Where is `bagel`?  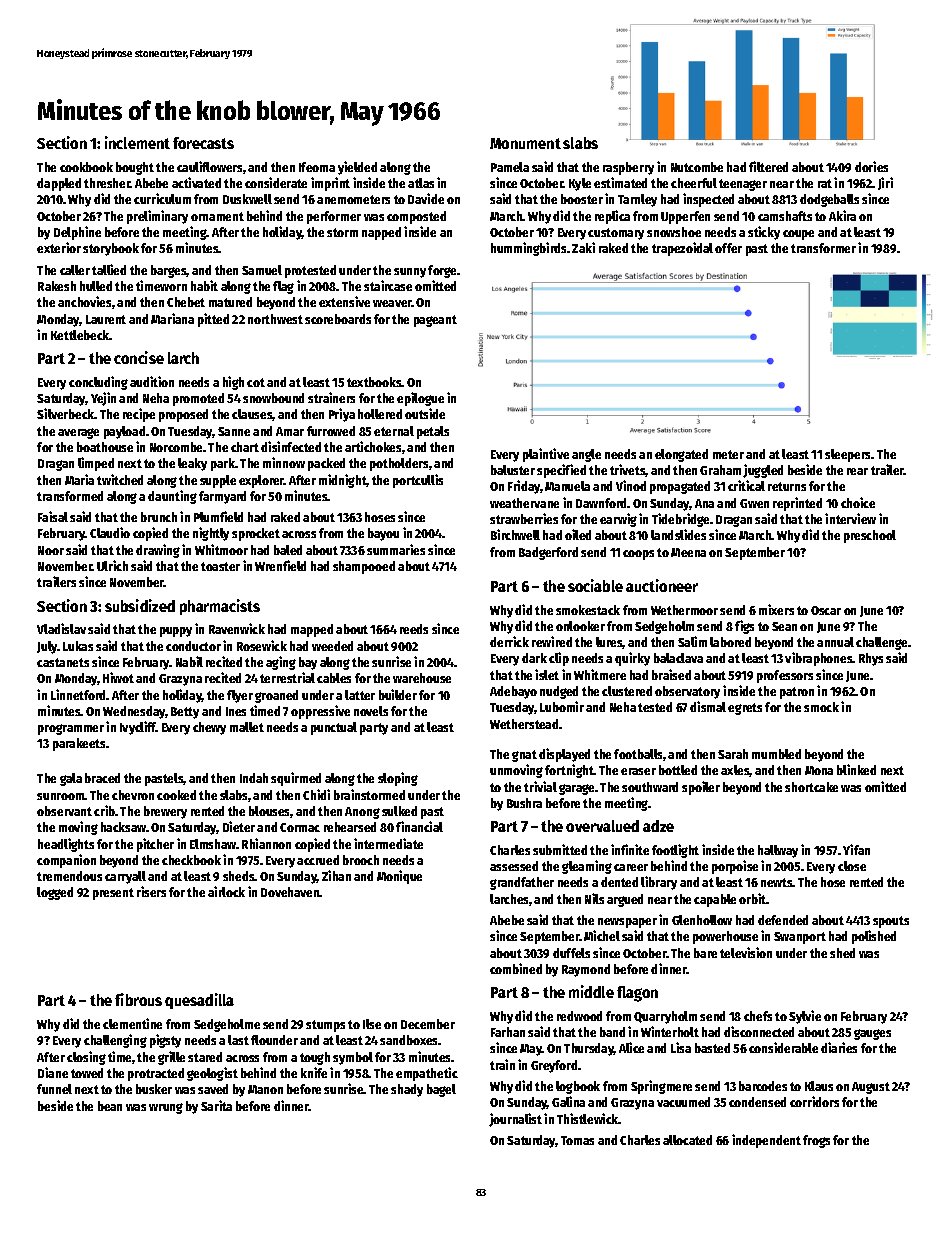
bagel is located at coordinates (441, 1090).
